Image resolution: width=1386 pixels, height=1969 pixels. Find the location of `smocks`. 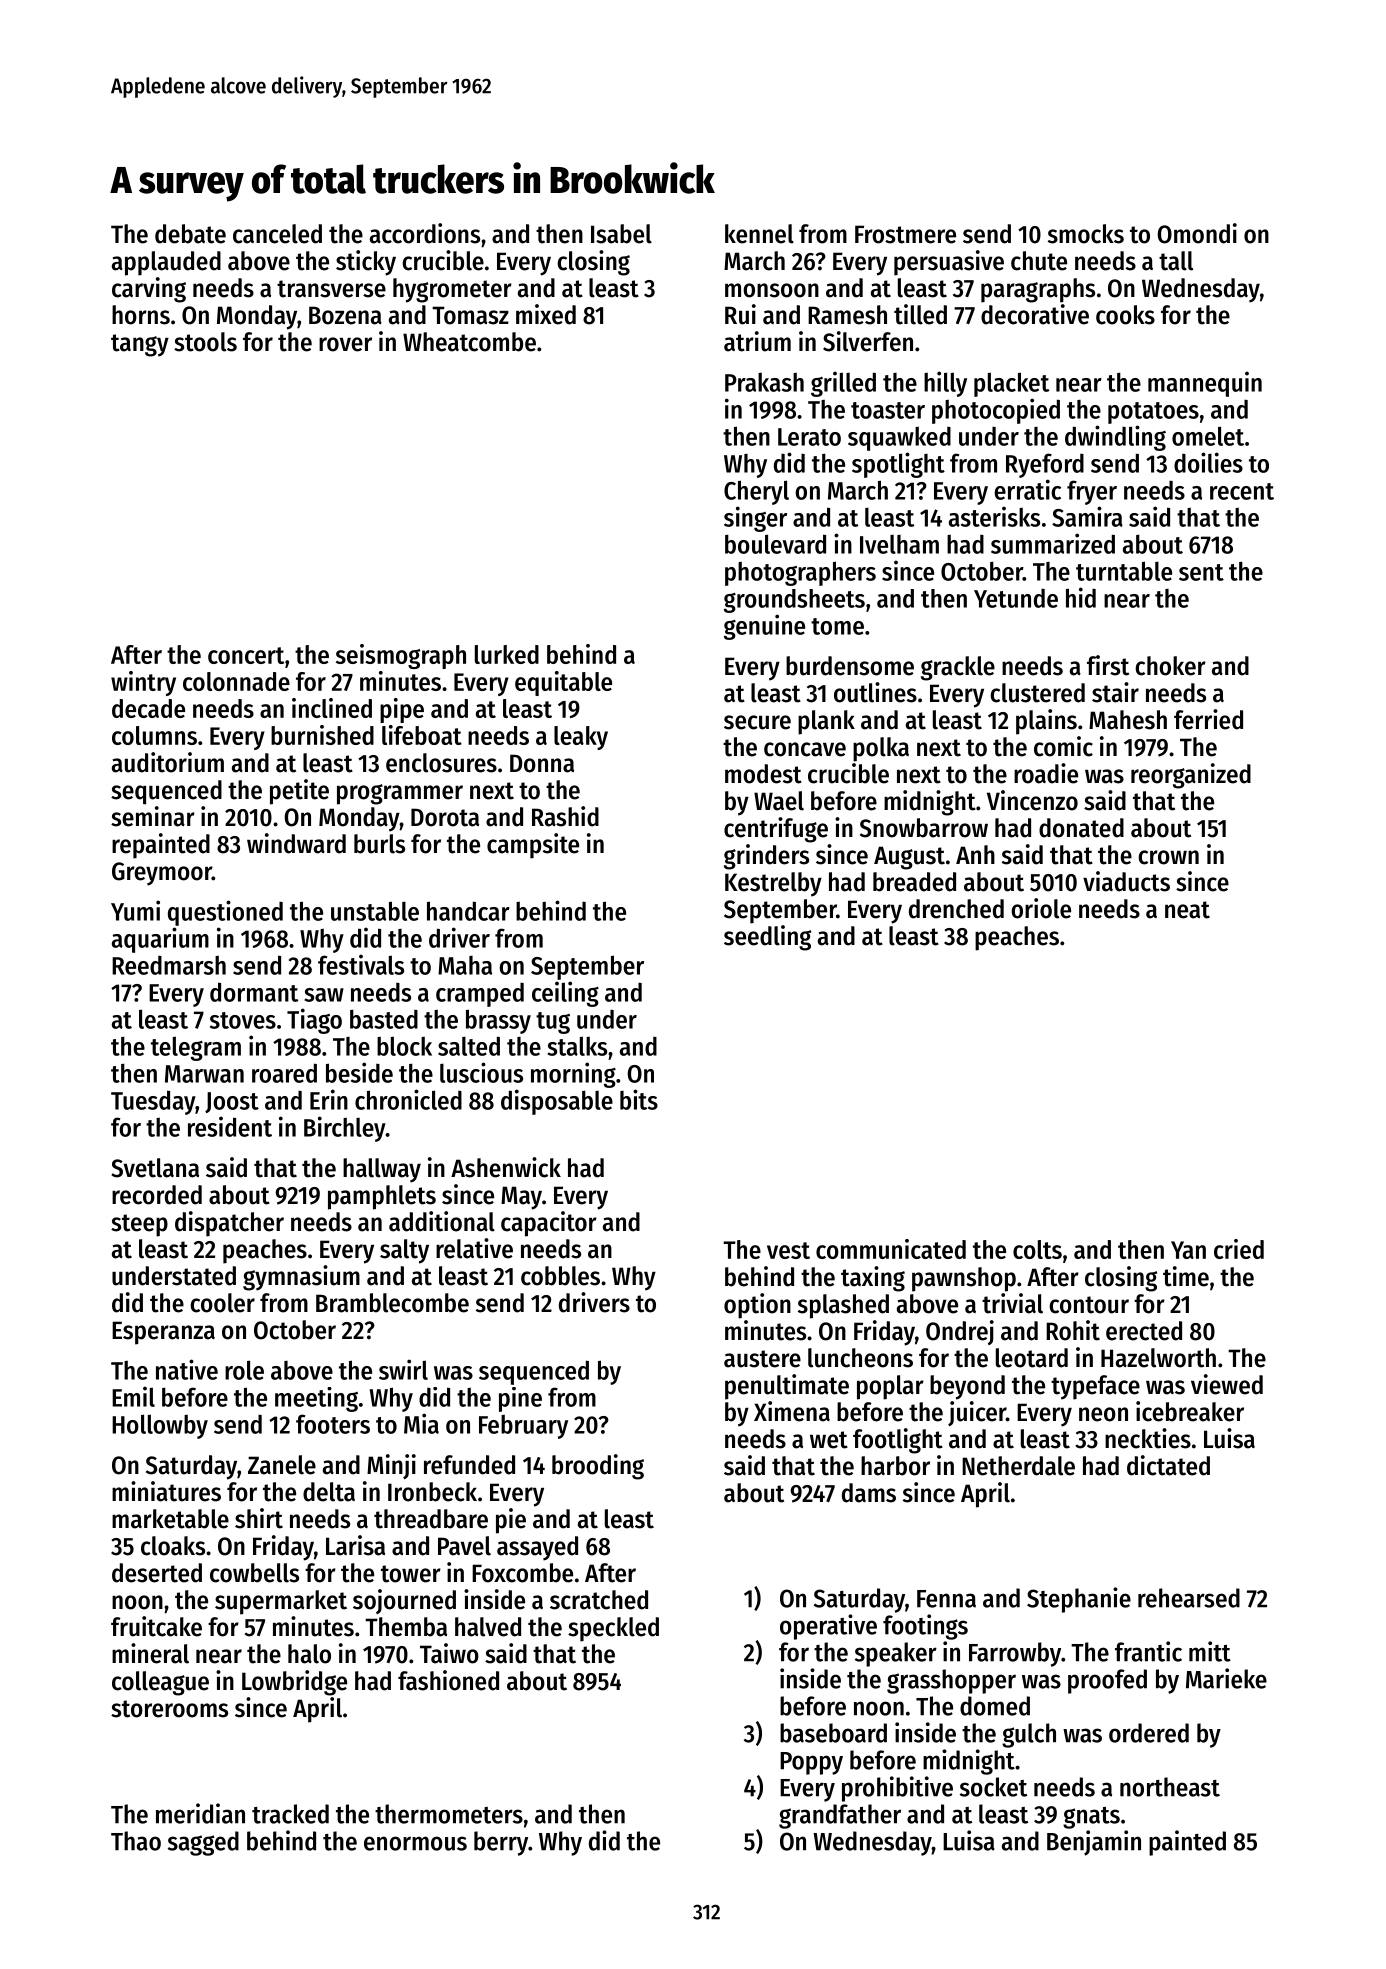

smocks is located at coordinates (1086, 234).
